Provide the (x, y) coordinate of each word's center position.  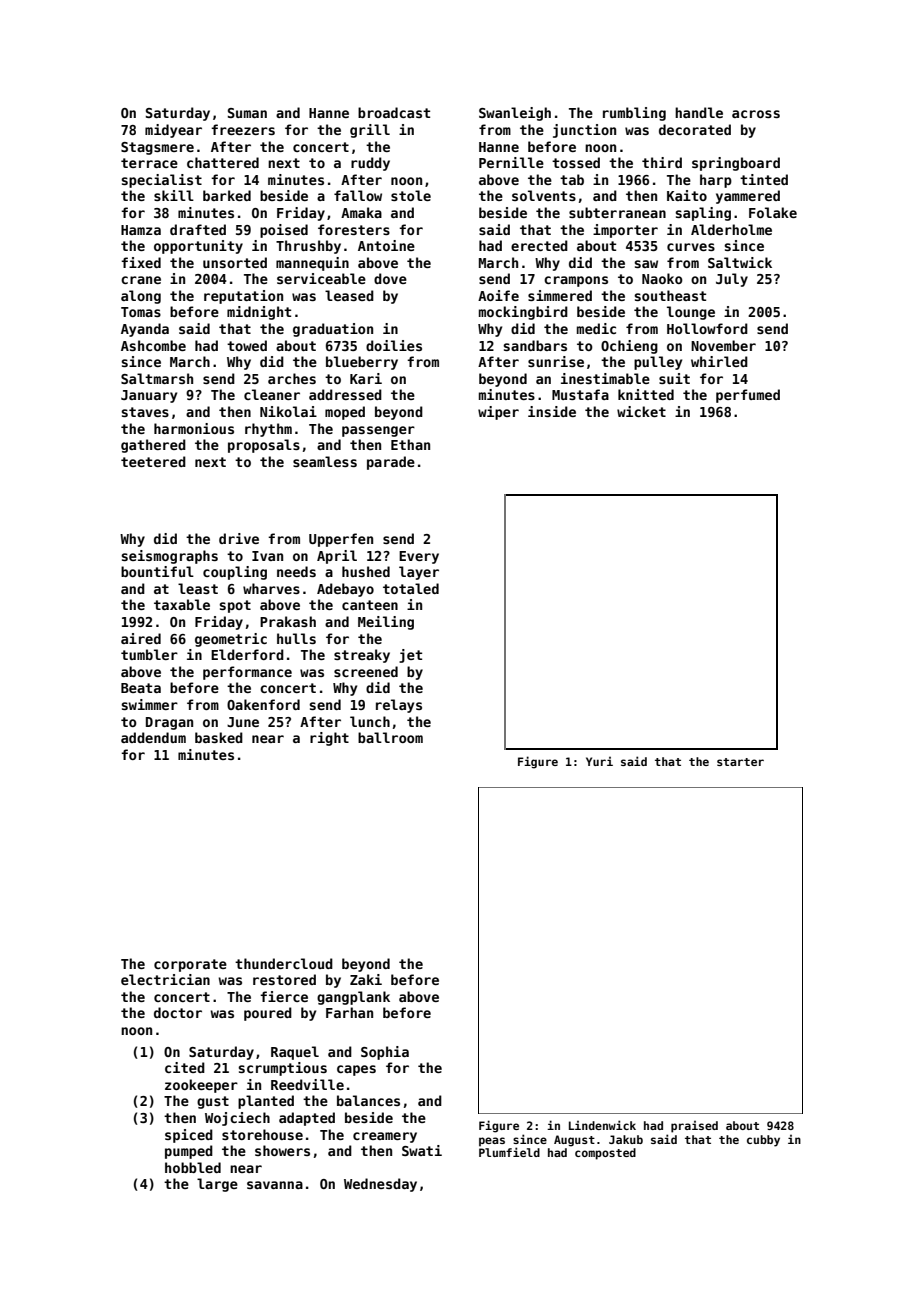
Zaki (366, 979)
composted (605, 1154)
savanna (275, 1185)
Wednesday (380, 1185)
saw (646, 264)
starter (740, 762)
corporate (190, 965)
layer (419, 573)
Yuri (599, 761)
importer (625, 231)
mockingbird (523, 313)
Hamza (141, 230)
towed (247, 345)
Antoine (386, 245)
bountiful (157, 571)
